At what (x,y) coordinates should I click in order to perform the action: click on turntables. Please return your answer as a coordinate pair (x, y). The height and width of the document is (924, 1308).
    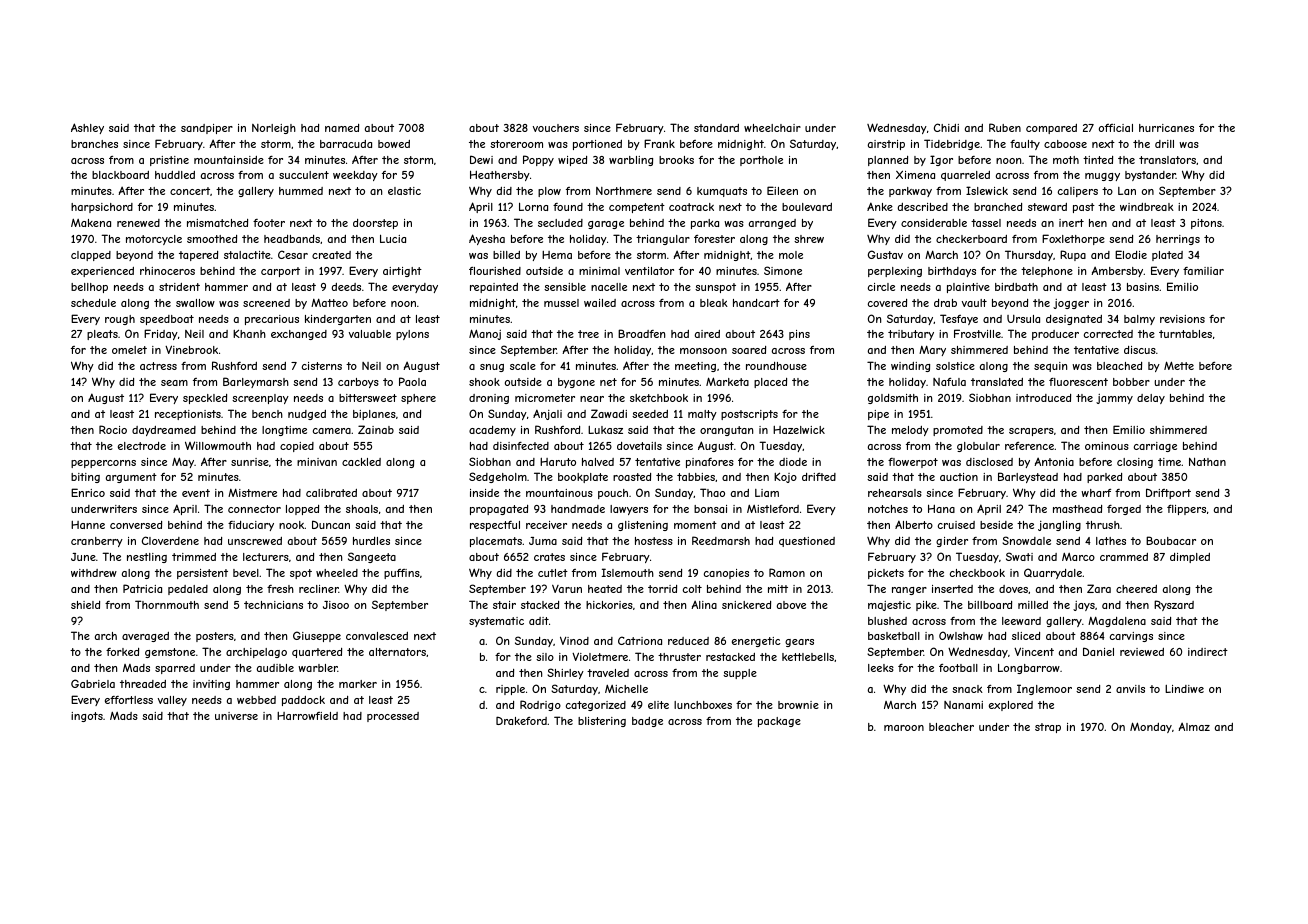
    Looking at the image, I should click on (1185, 334).
